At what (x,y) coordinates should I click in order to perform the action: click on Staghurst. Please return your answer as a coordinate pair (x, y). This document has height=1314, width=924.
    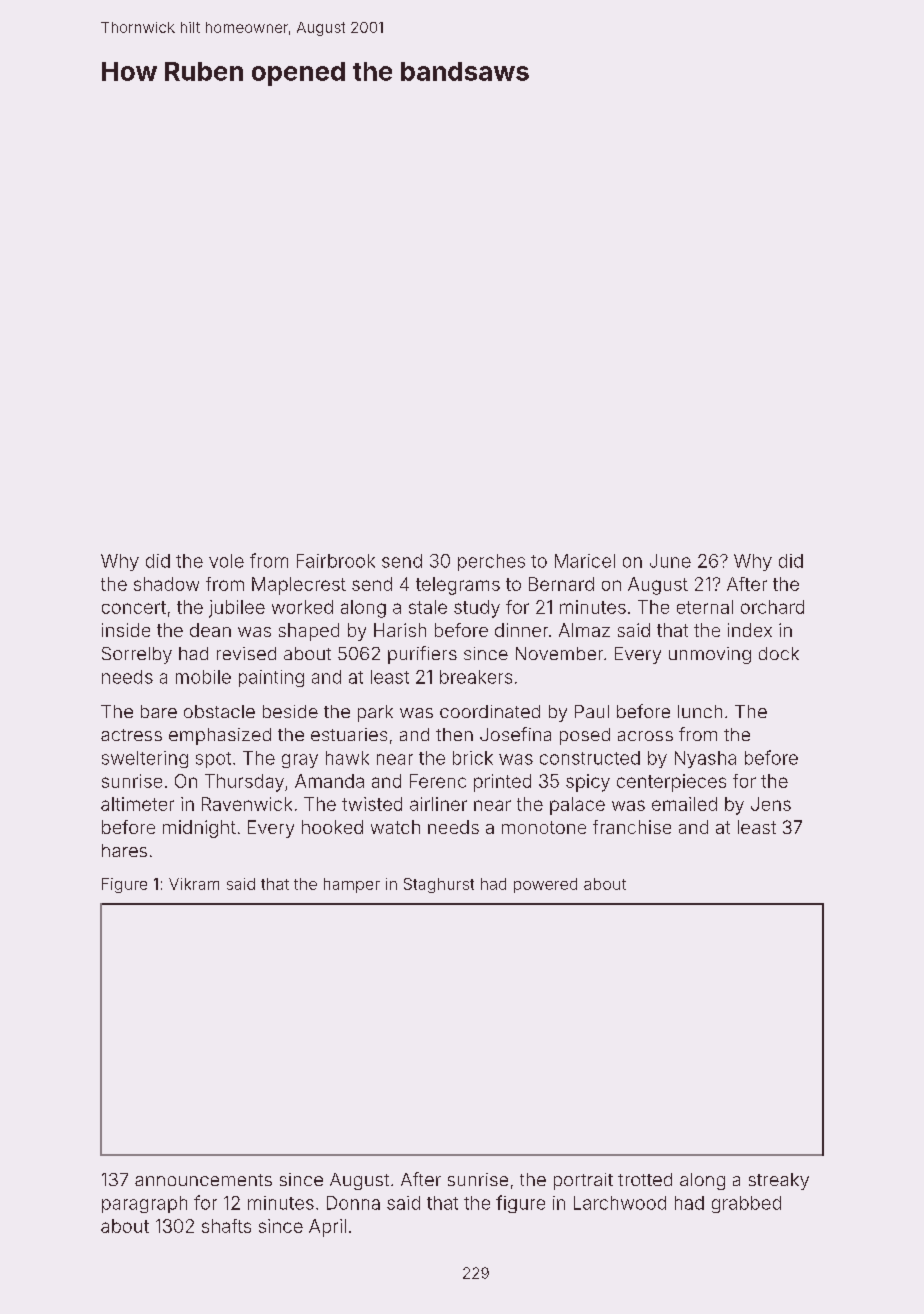
    Looking at the image, I should click on (439, 885).
